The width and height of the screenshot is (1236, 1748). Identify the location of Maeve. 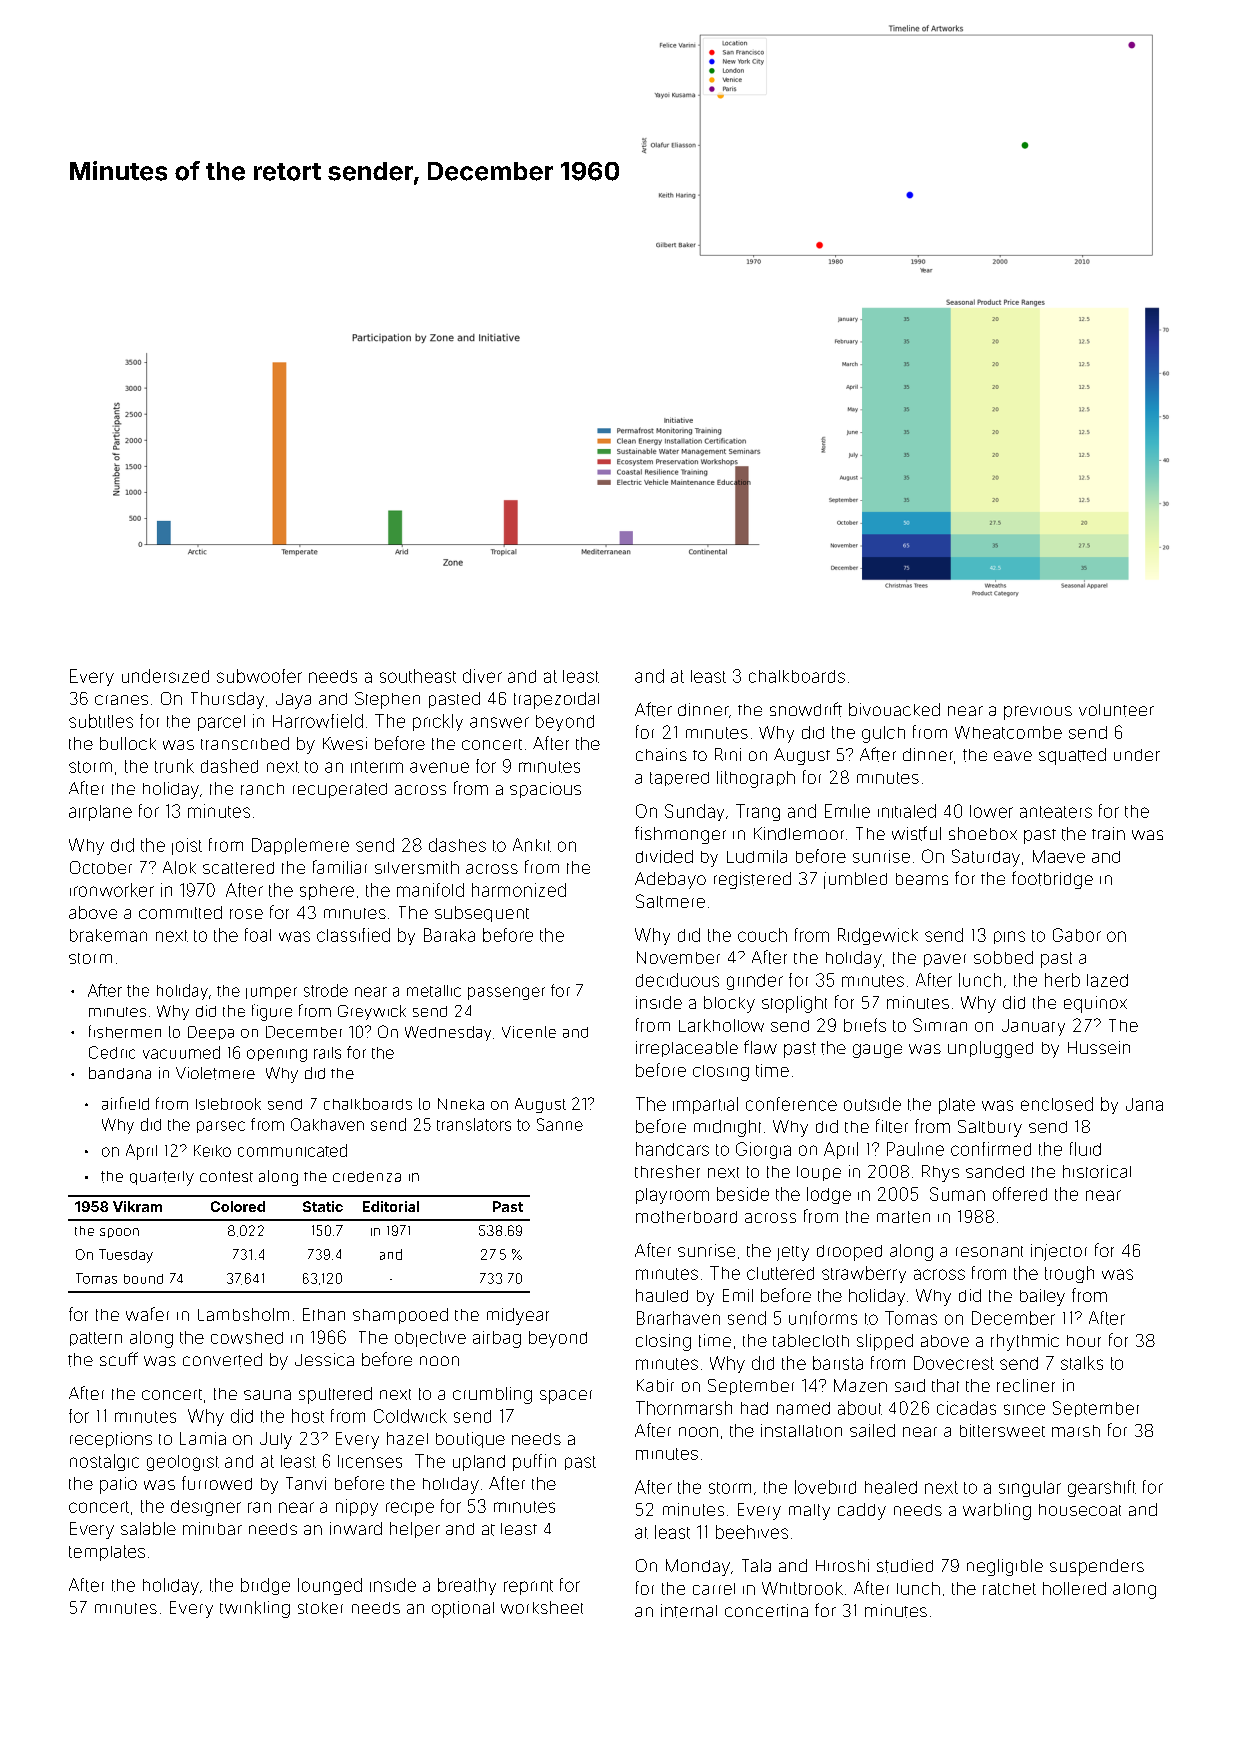
(1059, 856).
